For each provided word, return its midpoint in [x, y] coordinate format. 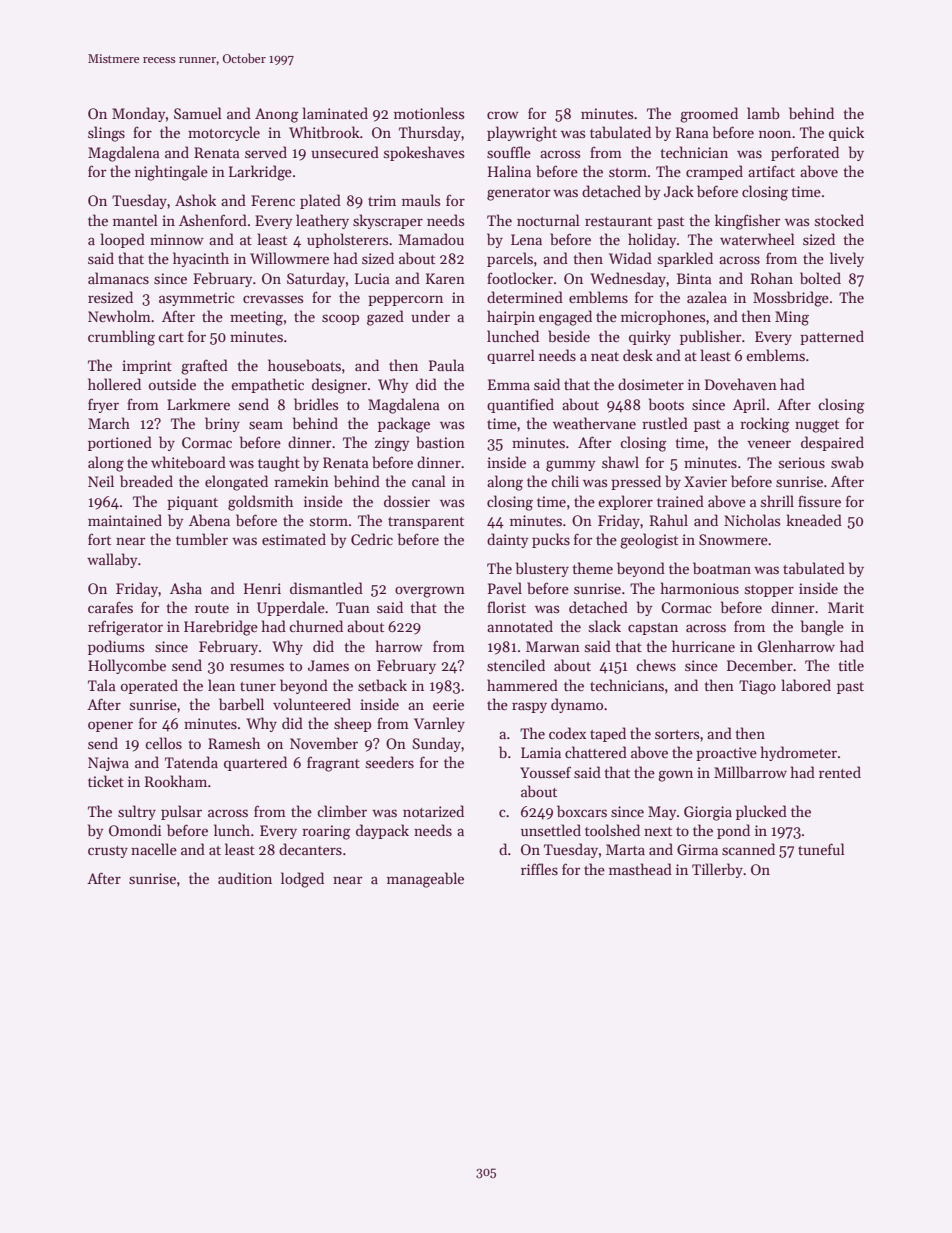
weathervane [594, 423]
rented [840, 772]
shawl [620, 462]
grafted [204, 367]
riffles [539, 869]
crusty [108, 852]
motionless [429, 113]
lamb [763, 113]
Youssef [545, 772]
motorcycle [224, 133]
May [662, 813]
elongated [236, 483]
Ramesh [234, 743]
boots [666, 404]
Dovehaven [741, 384]
